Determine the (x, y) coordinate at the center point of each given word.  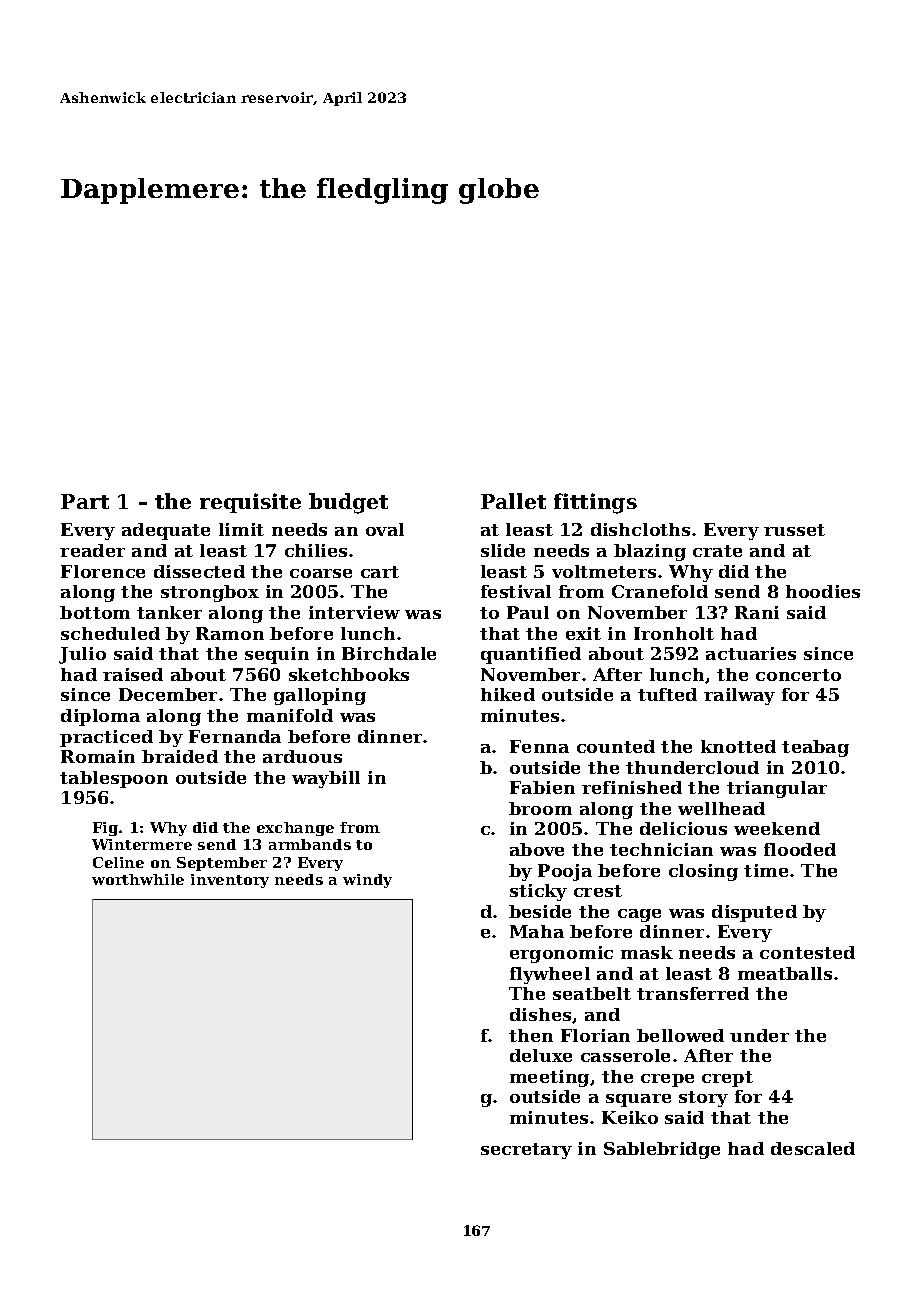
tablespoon (114, 779)
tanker (169, 612)
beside (540, 911)
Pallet (513, 501)
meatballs (785, 973)
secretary (526, 1151)
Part (85, 501)
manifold (290, 715)
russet (794, 530)
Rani (757, 612)
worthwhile (138, 879)
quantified (531, 655)
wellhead (721, 808)
